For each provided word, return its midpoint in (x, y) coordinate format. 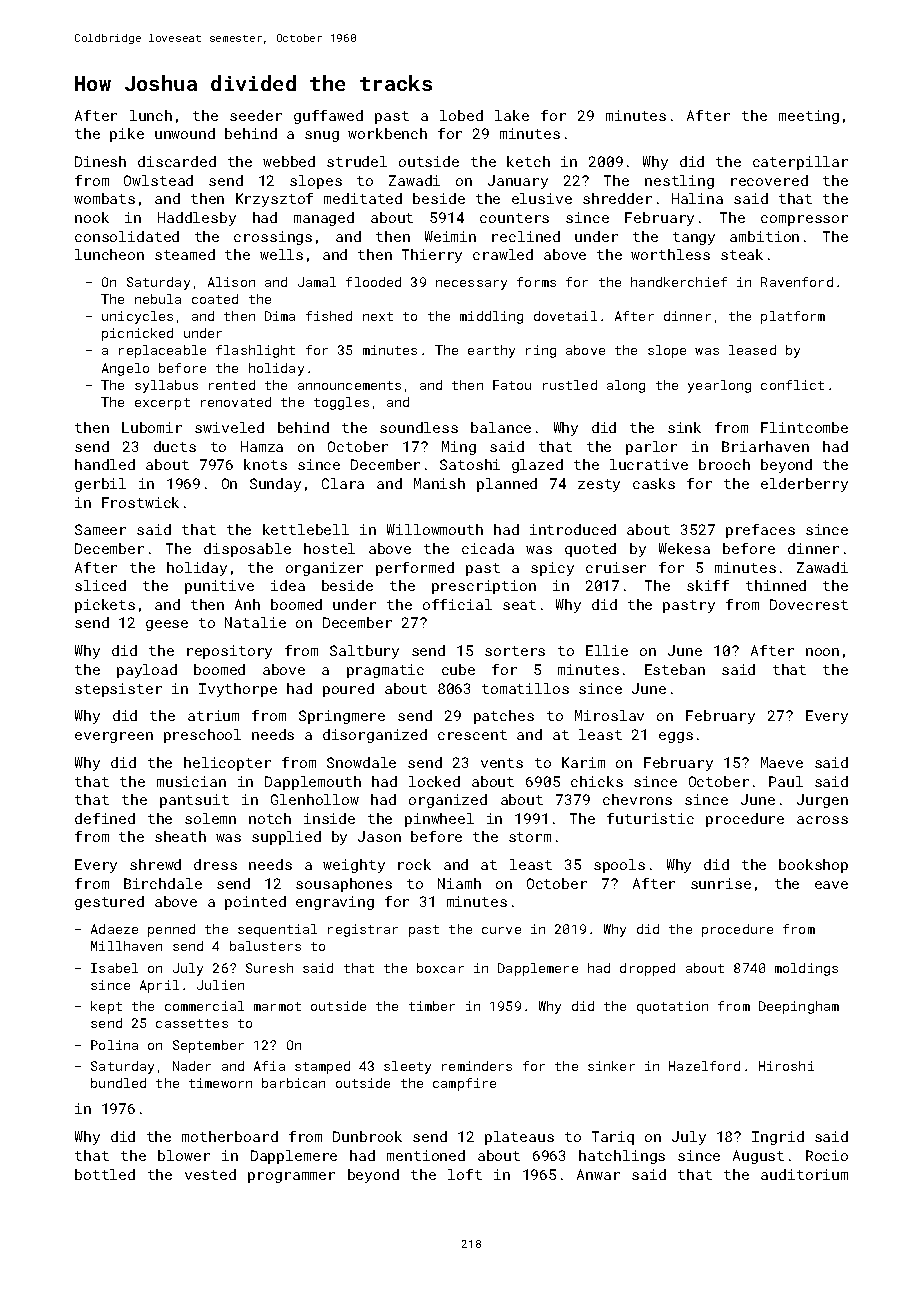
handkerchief (679, 282)
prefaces (760, 531)
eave (831, 885)
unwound (185, 133)
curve (501, 930)
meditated (363, 198)
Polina (114, 1045)
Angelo (125, 369)
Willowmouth (435, 529)
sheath (180, 836)
